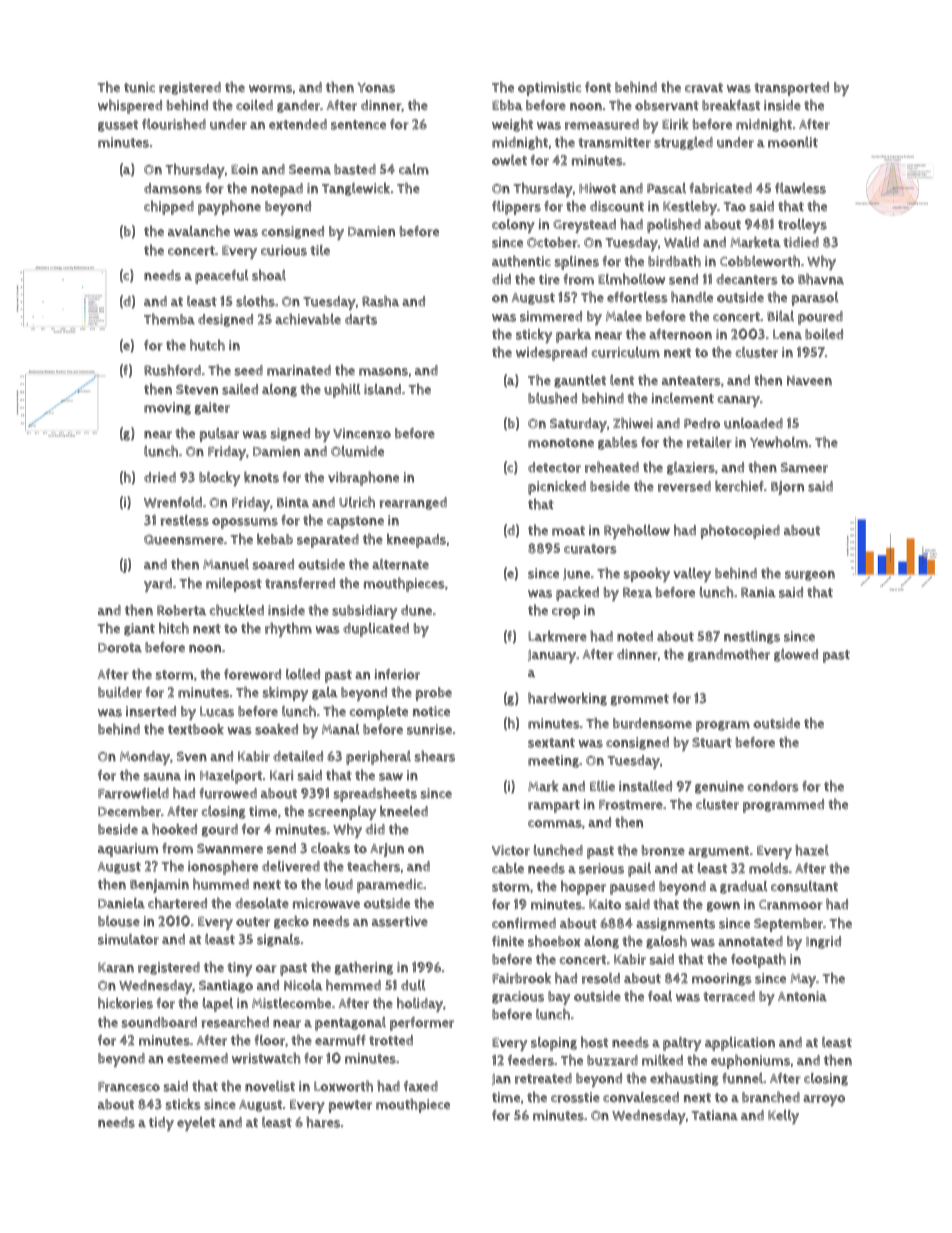 The image size is (952, 1233). What do you see at coordinates (129, 1087) in the screenshot?
I see `Francesco` at bounding box center [129, 1087].
